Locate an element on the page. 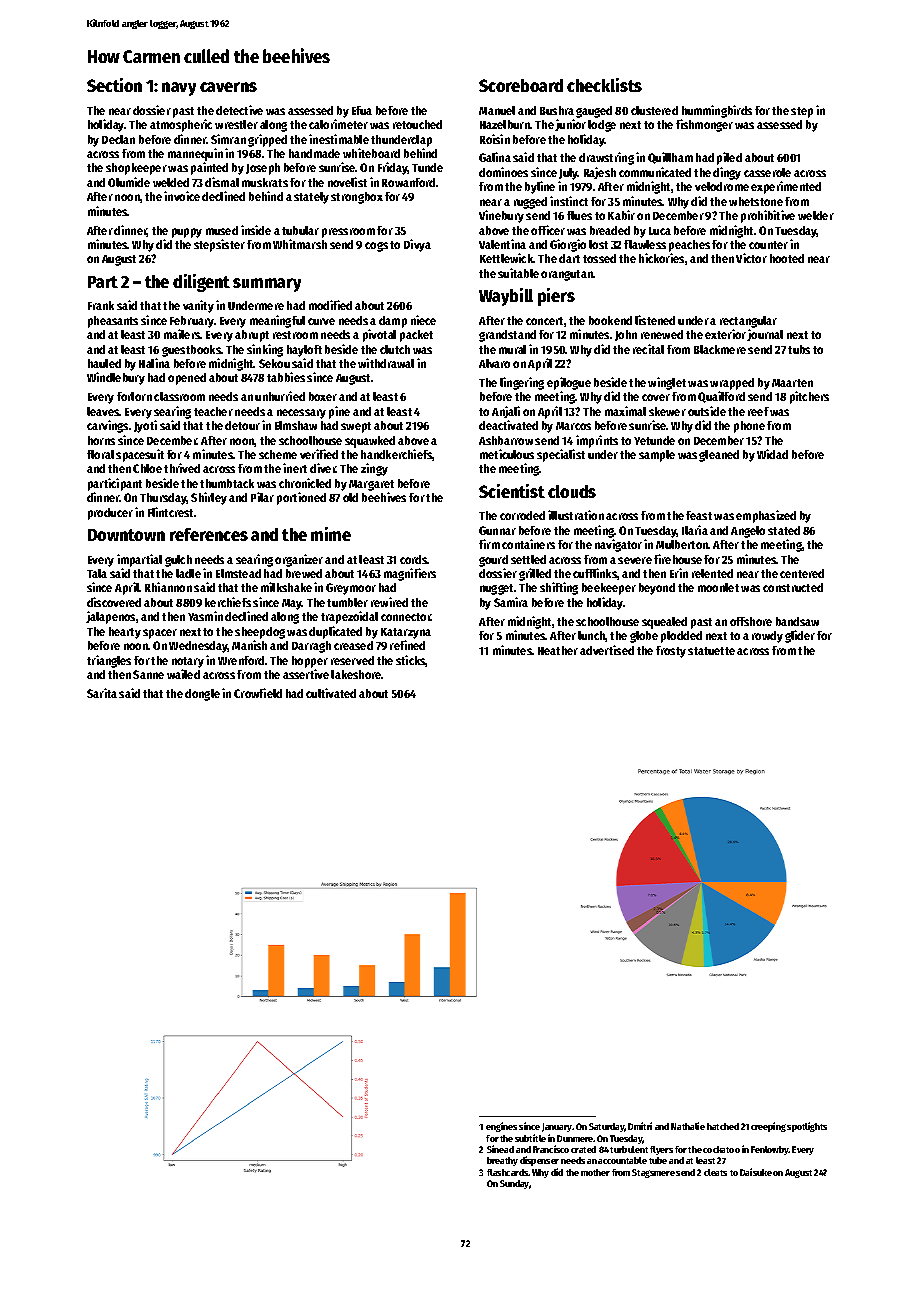 Image resolution: width=924 pixels, height=1308 pixels. sinking is located at coordinates (265, 350).
